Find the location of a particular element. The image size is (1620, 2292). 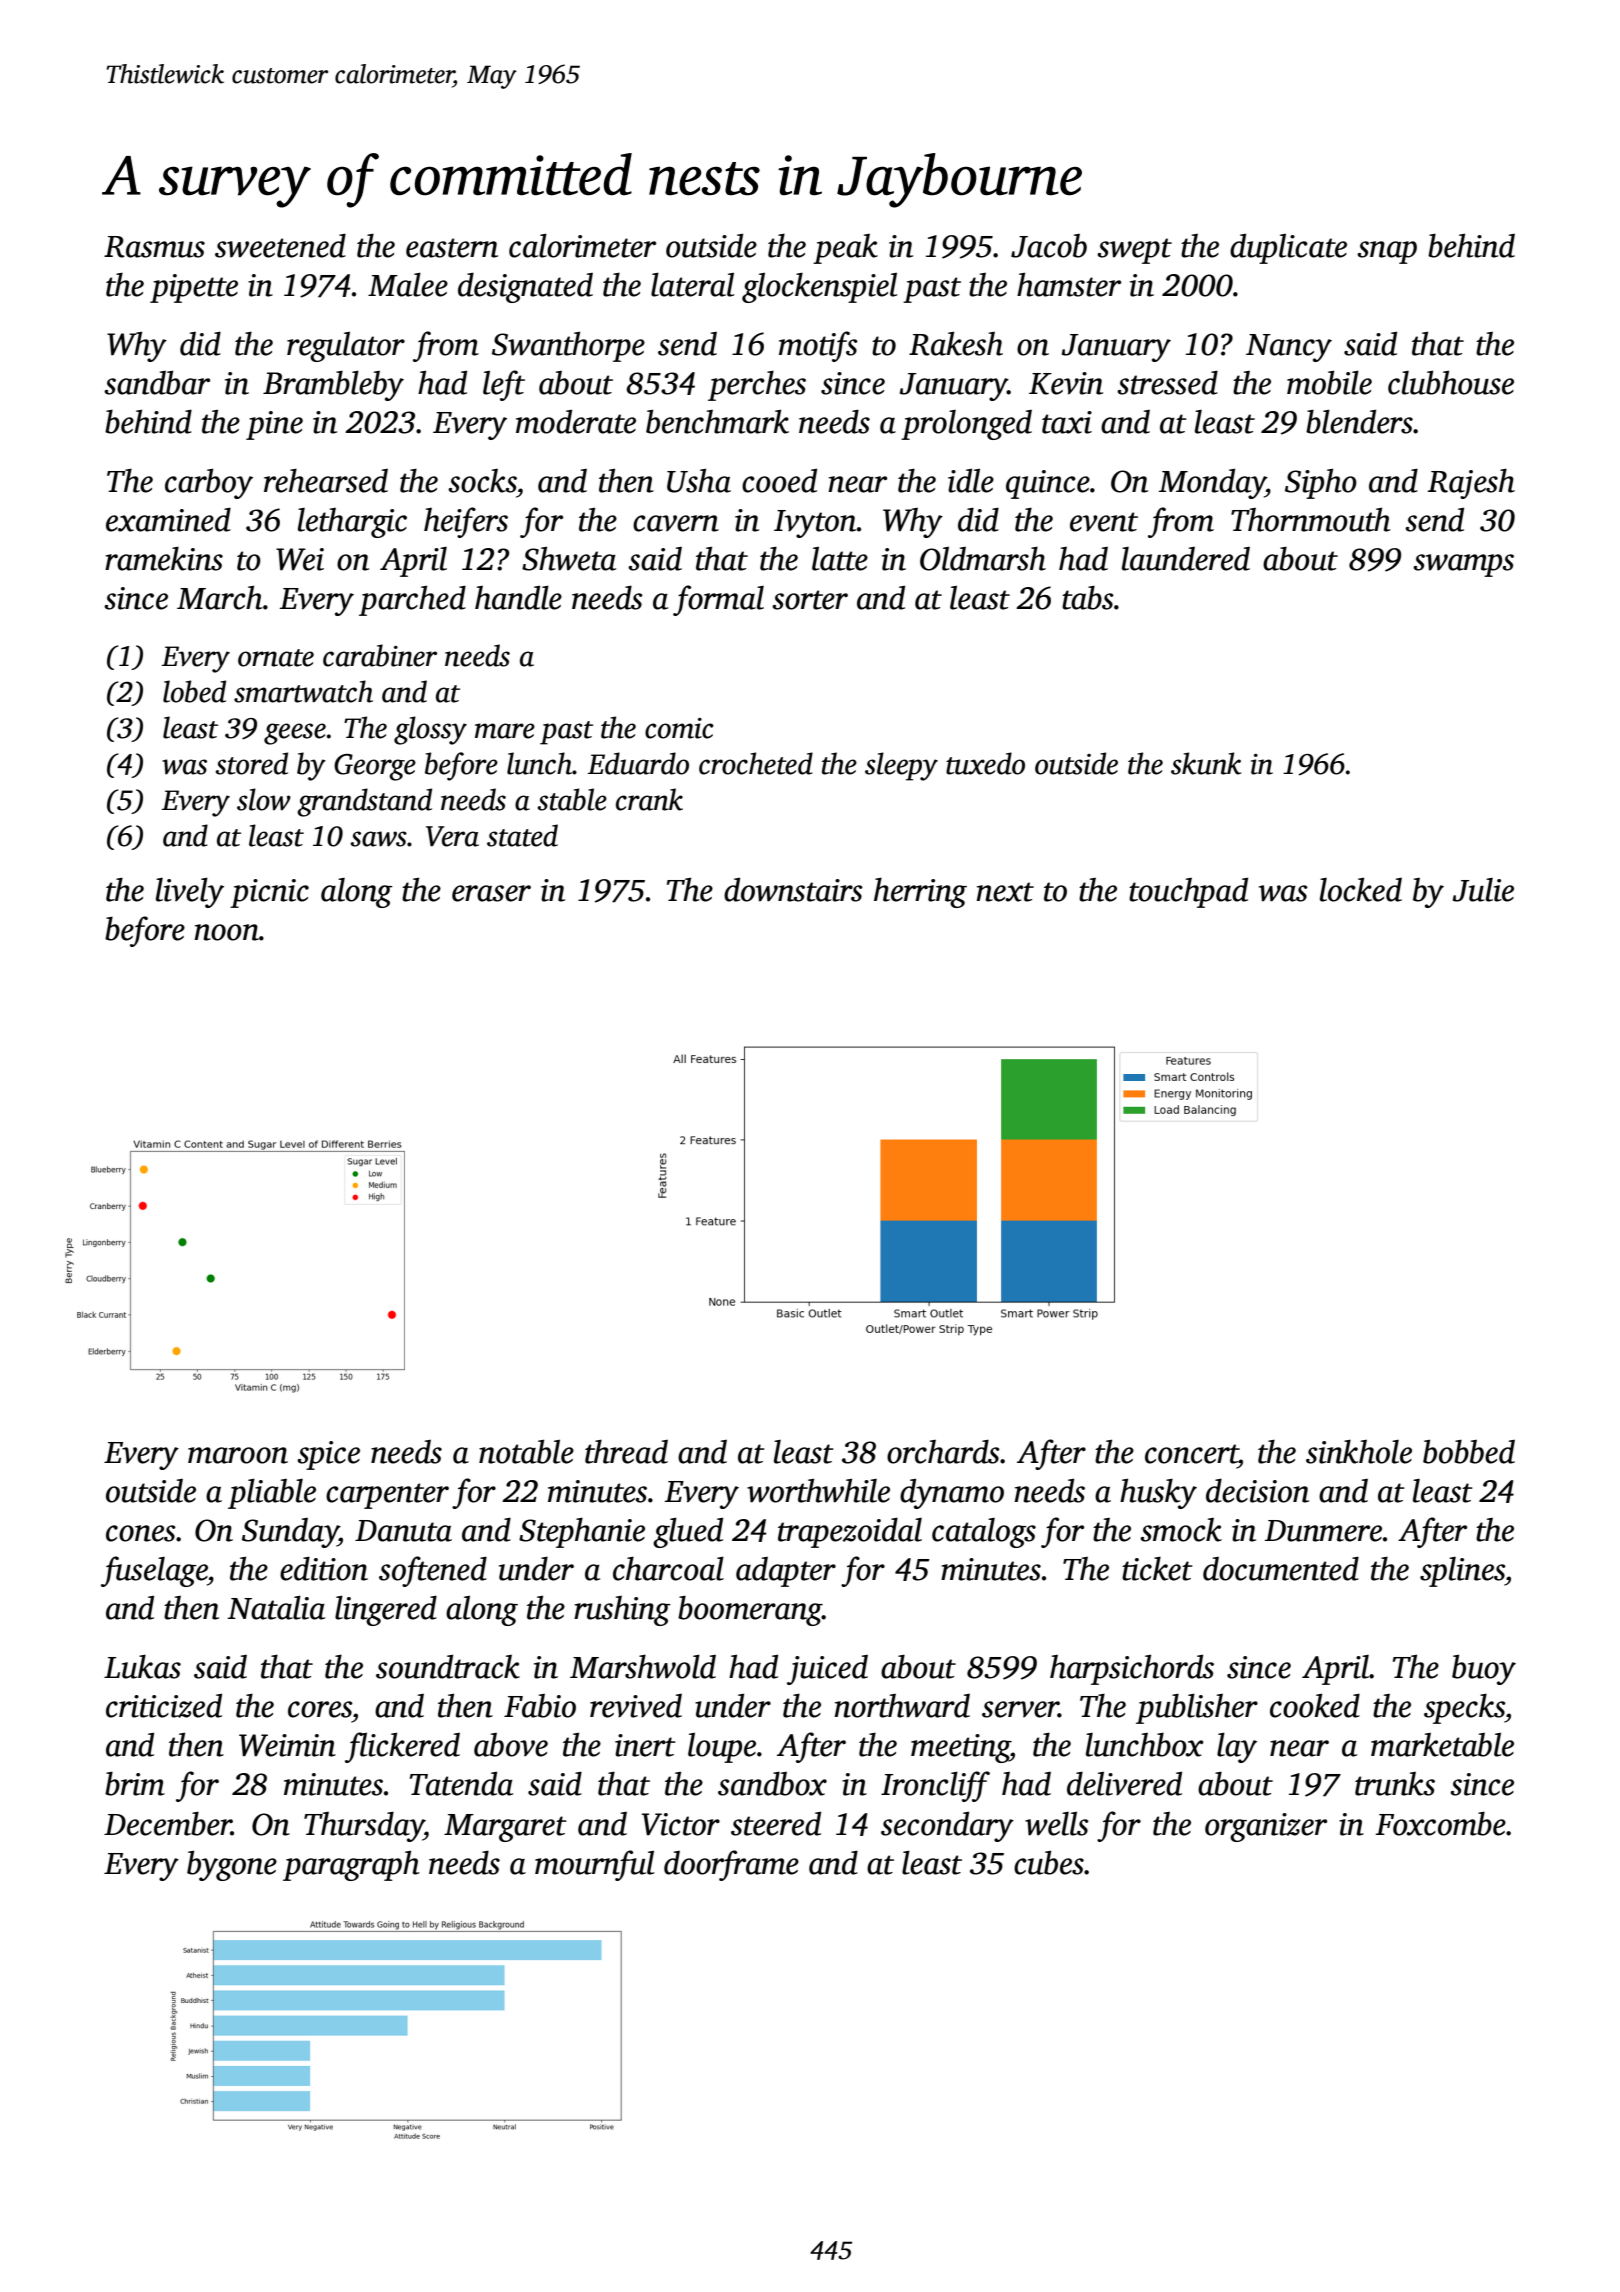

server is located at coordinates (1020, 1709).
